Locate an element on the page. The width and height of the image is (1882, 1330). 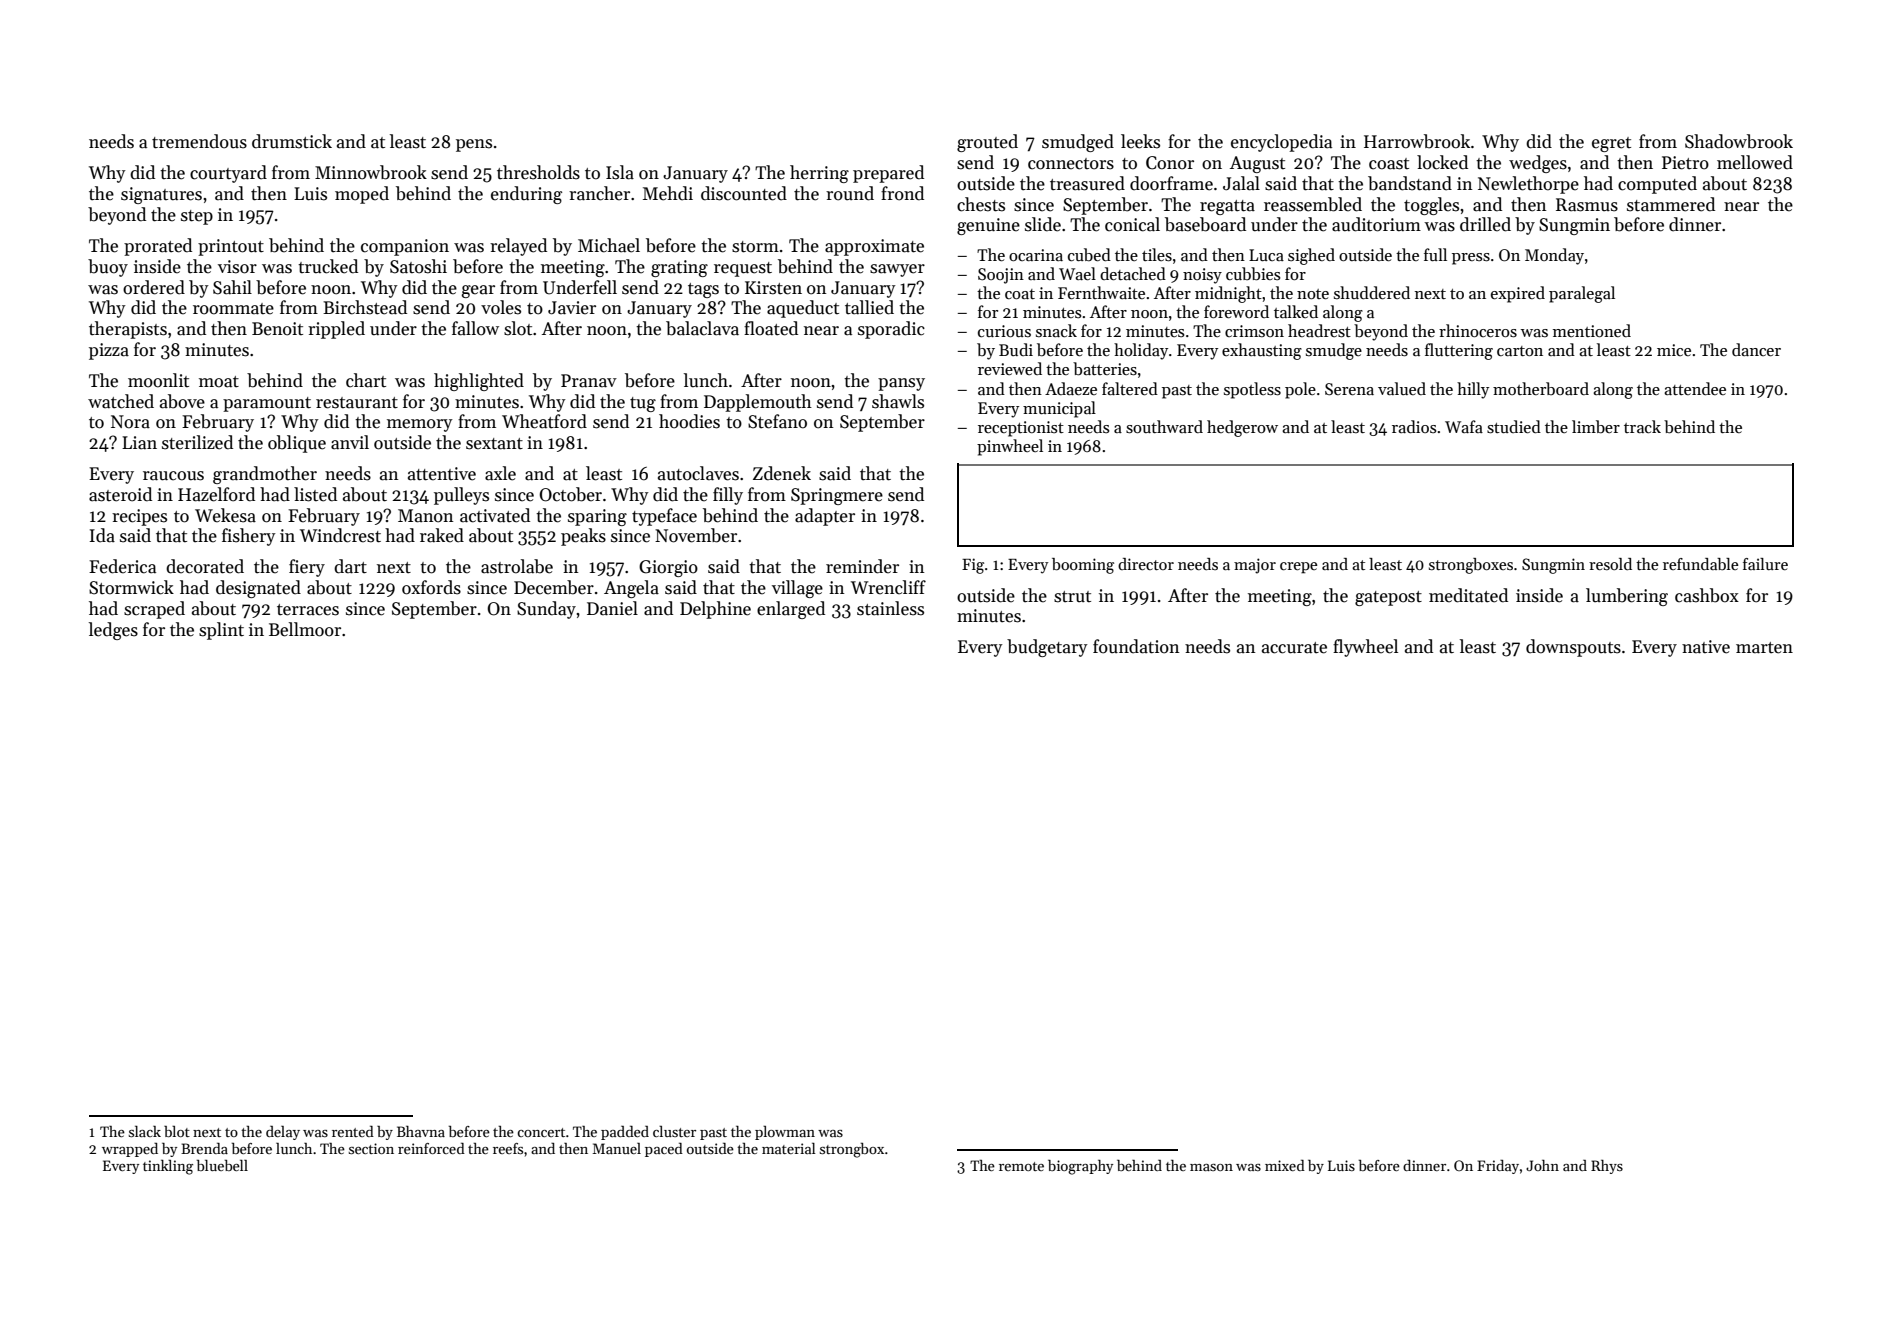
ledges is located at coordinates (113, 631).
